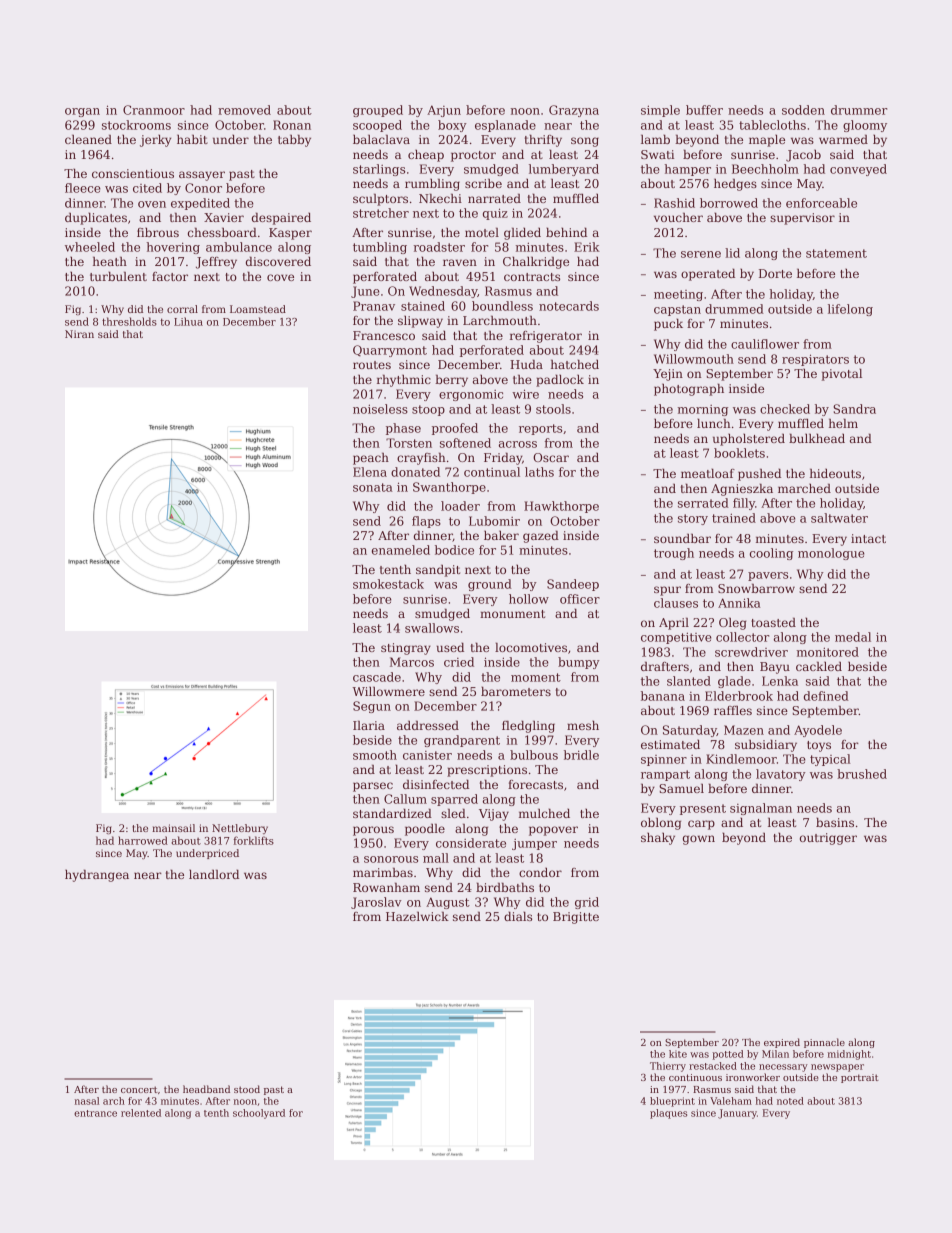 The image size is (952, 1233). Describe the element at coordinates (836, 253) in the document. I see `statement` at that location.
